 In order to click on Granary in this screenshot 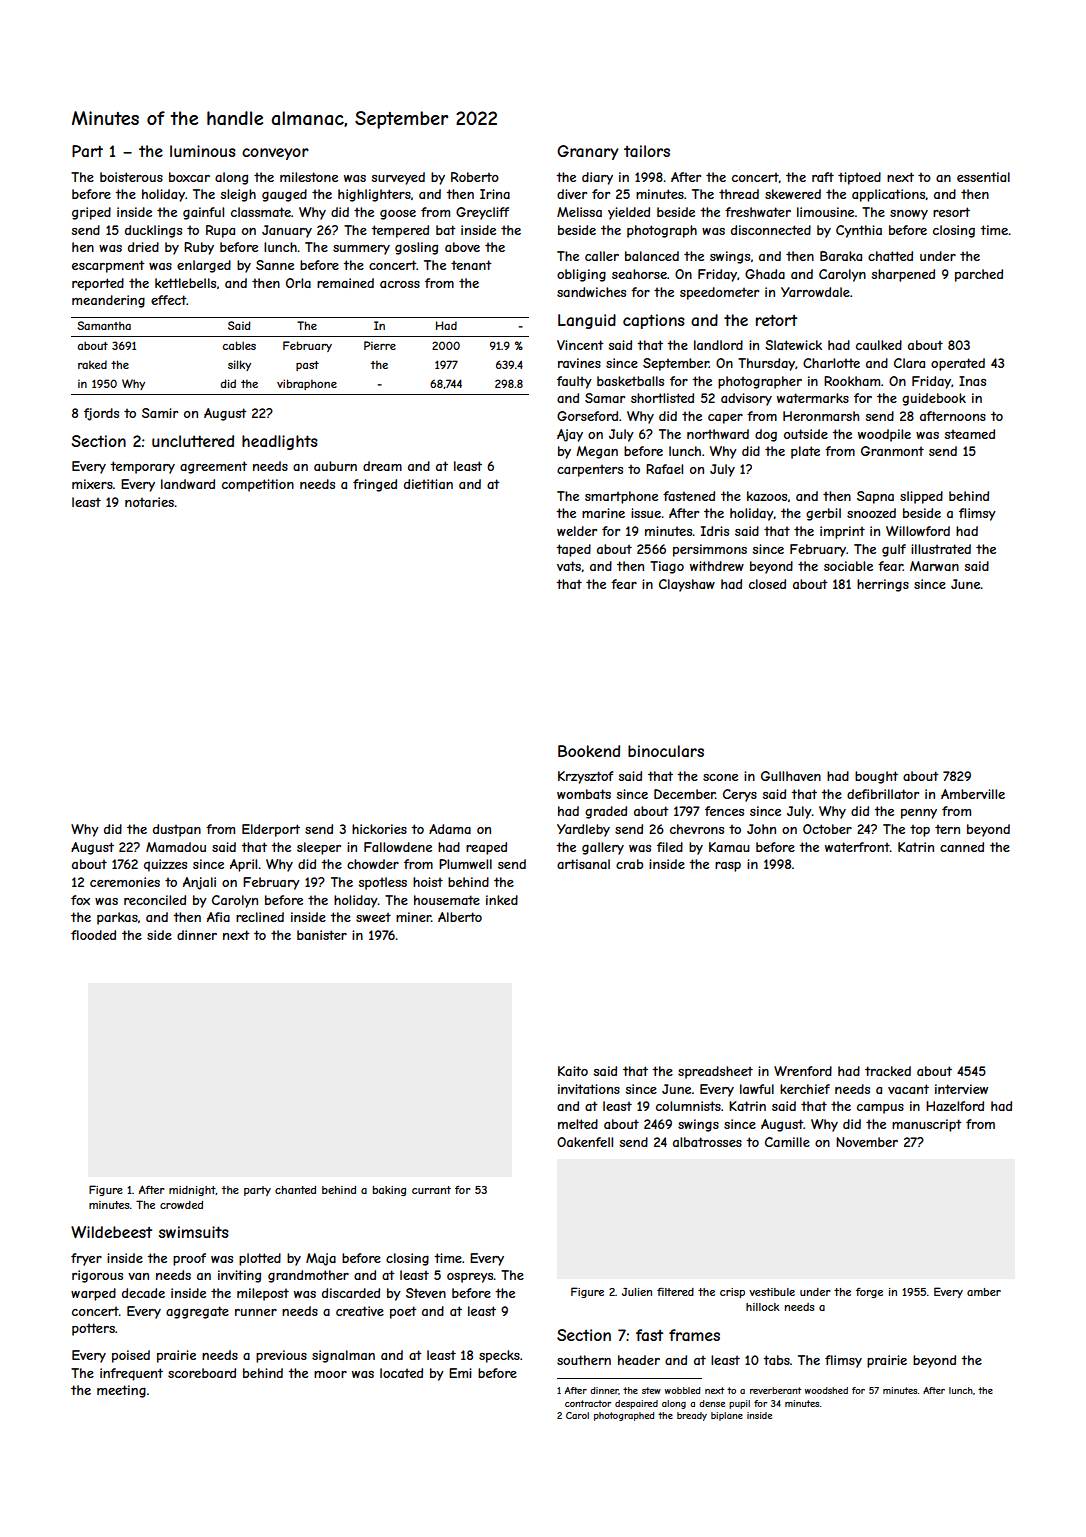, I will do `click(588, 152)`.
